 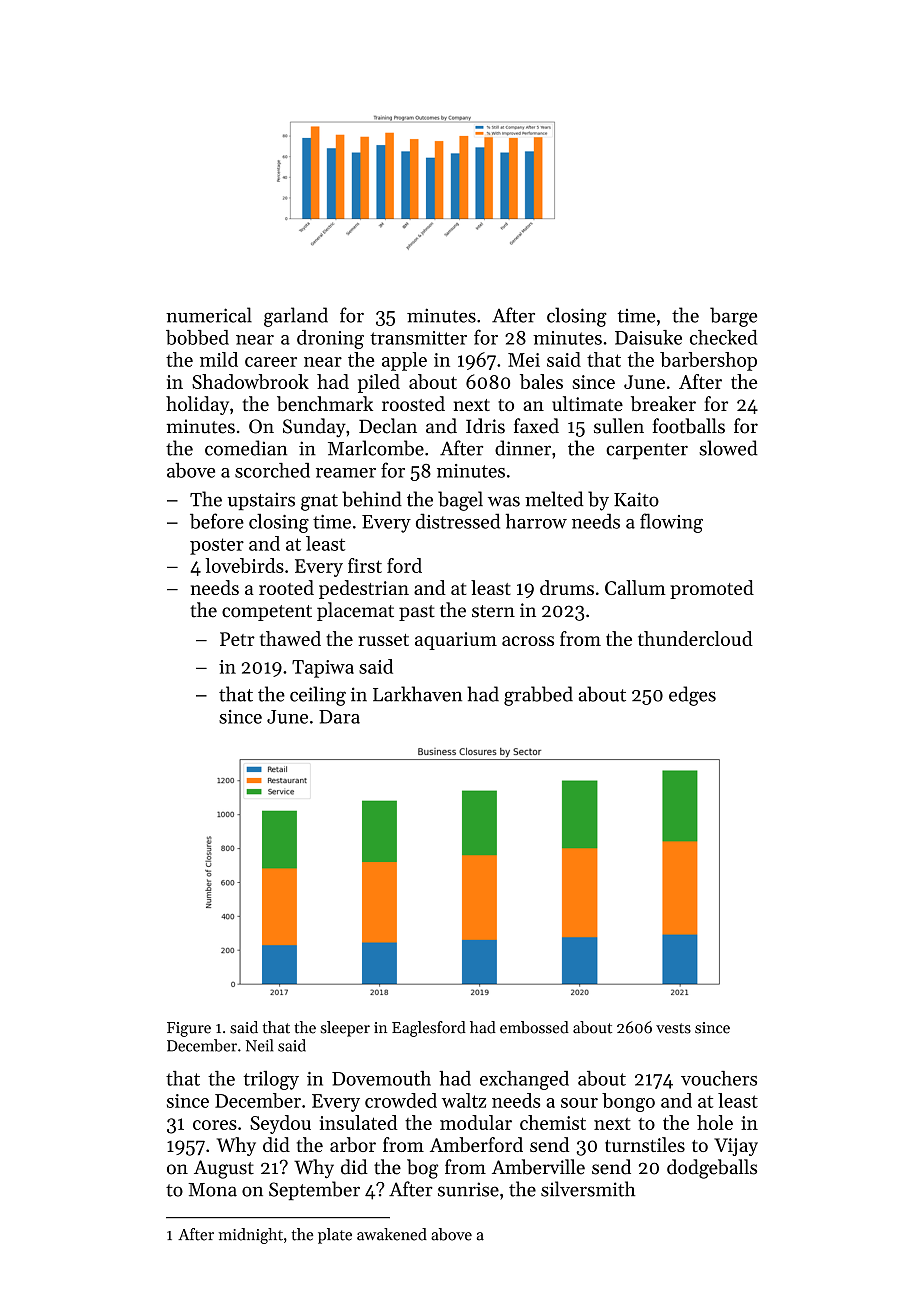 I want to click on insulated, so click(x=358, y=1122).
